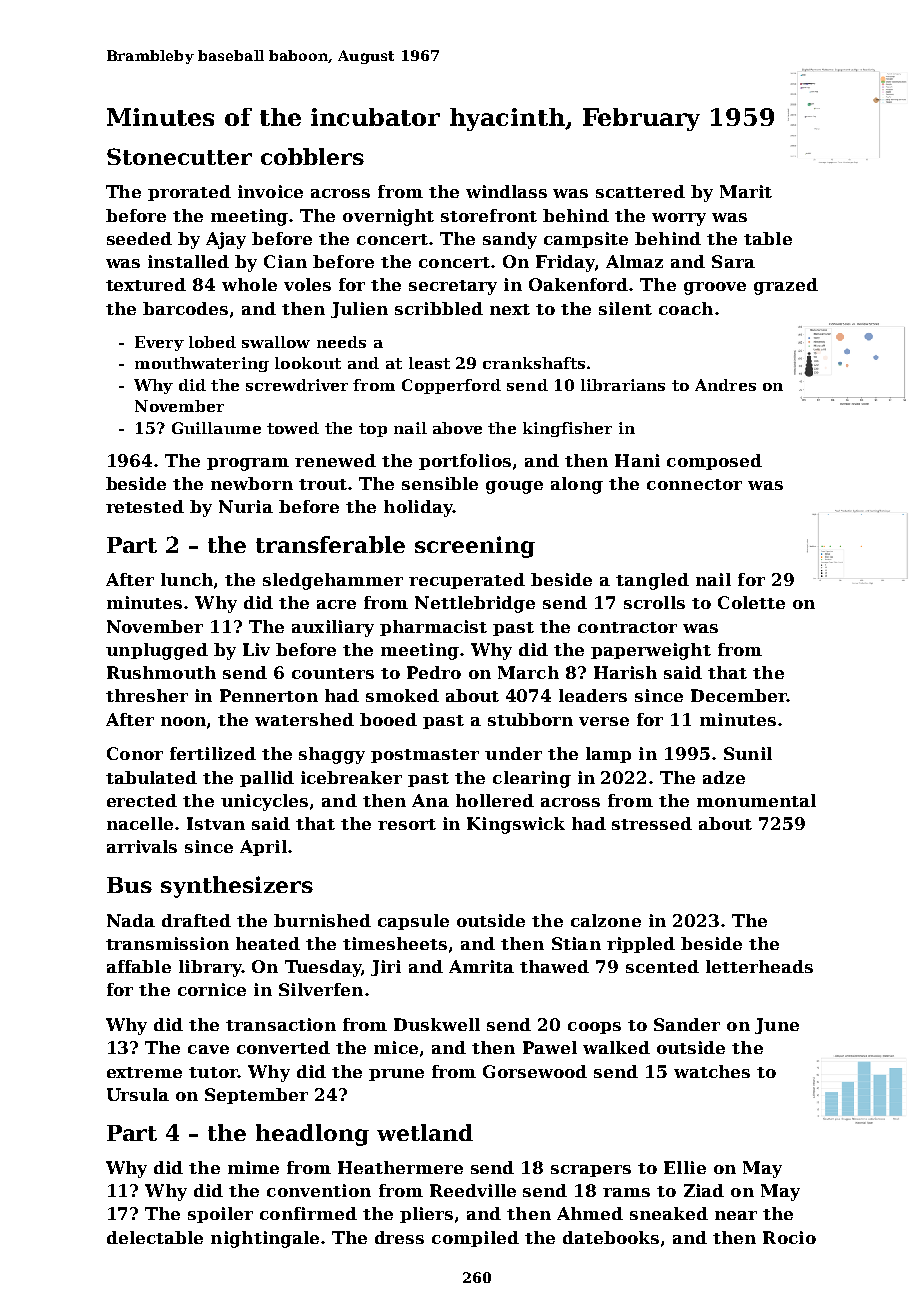 This image has width=924, height=1308. What do you see at coordinates (725, 385) in the image?
I see `Andres` at bounding box center [725, 385].
